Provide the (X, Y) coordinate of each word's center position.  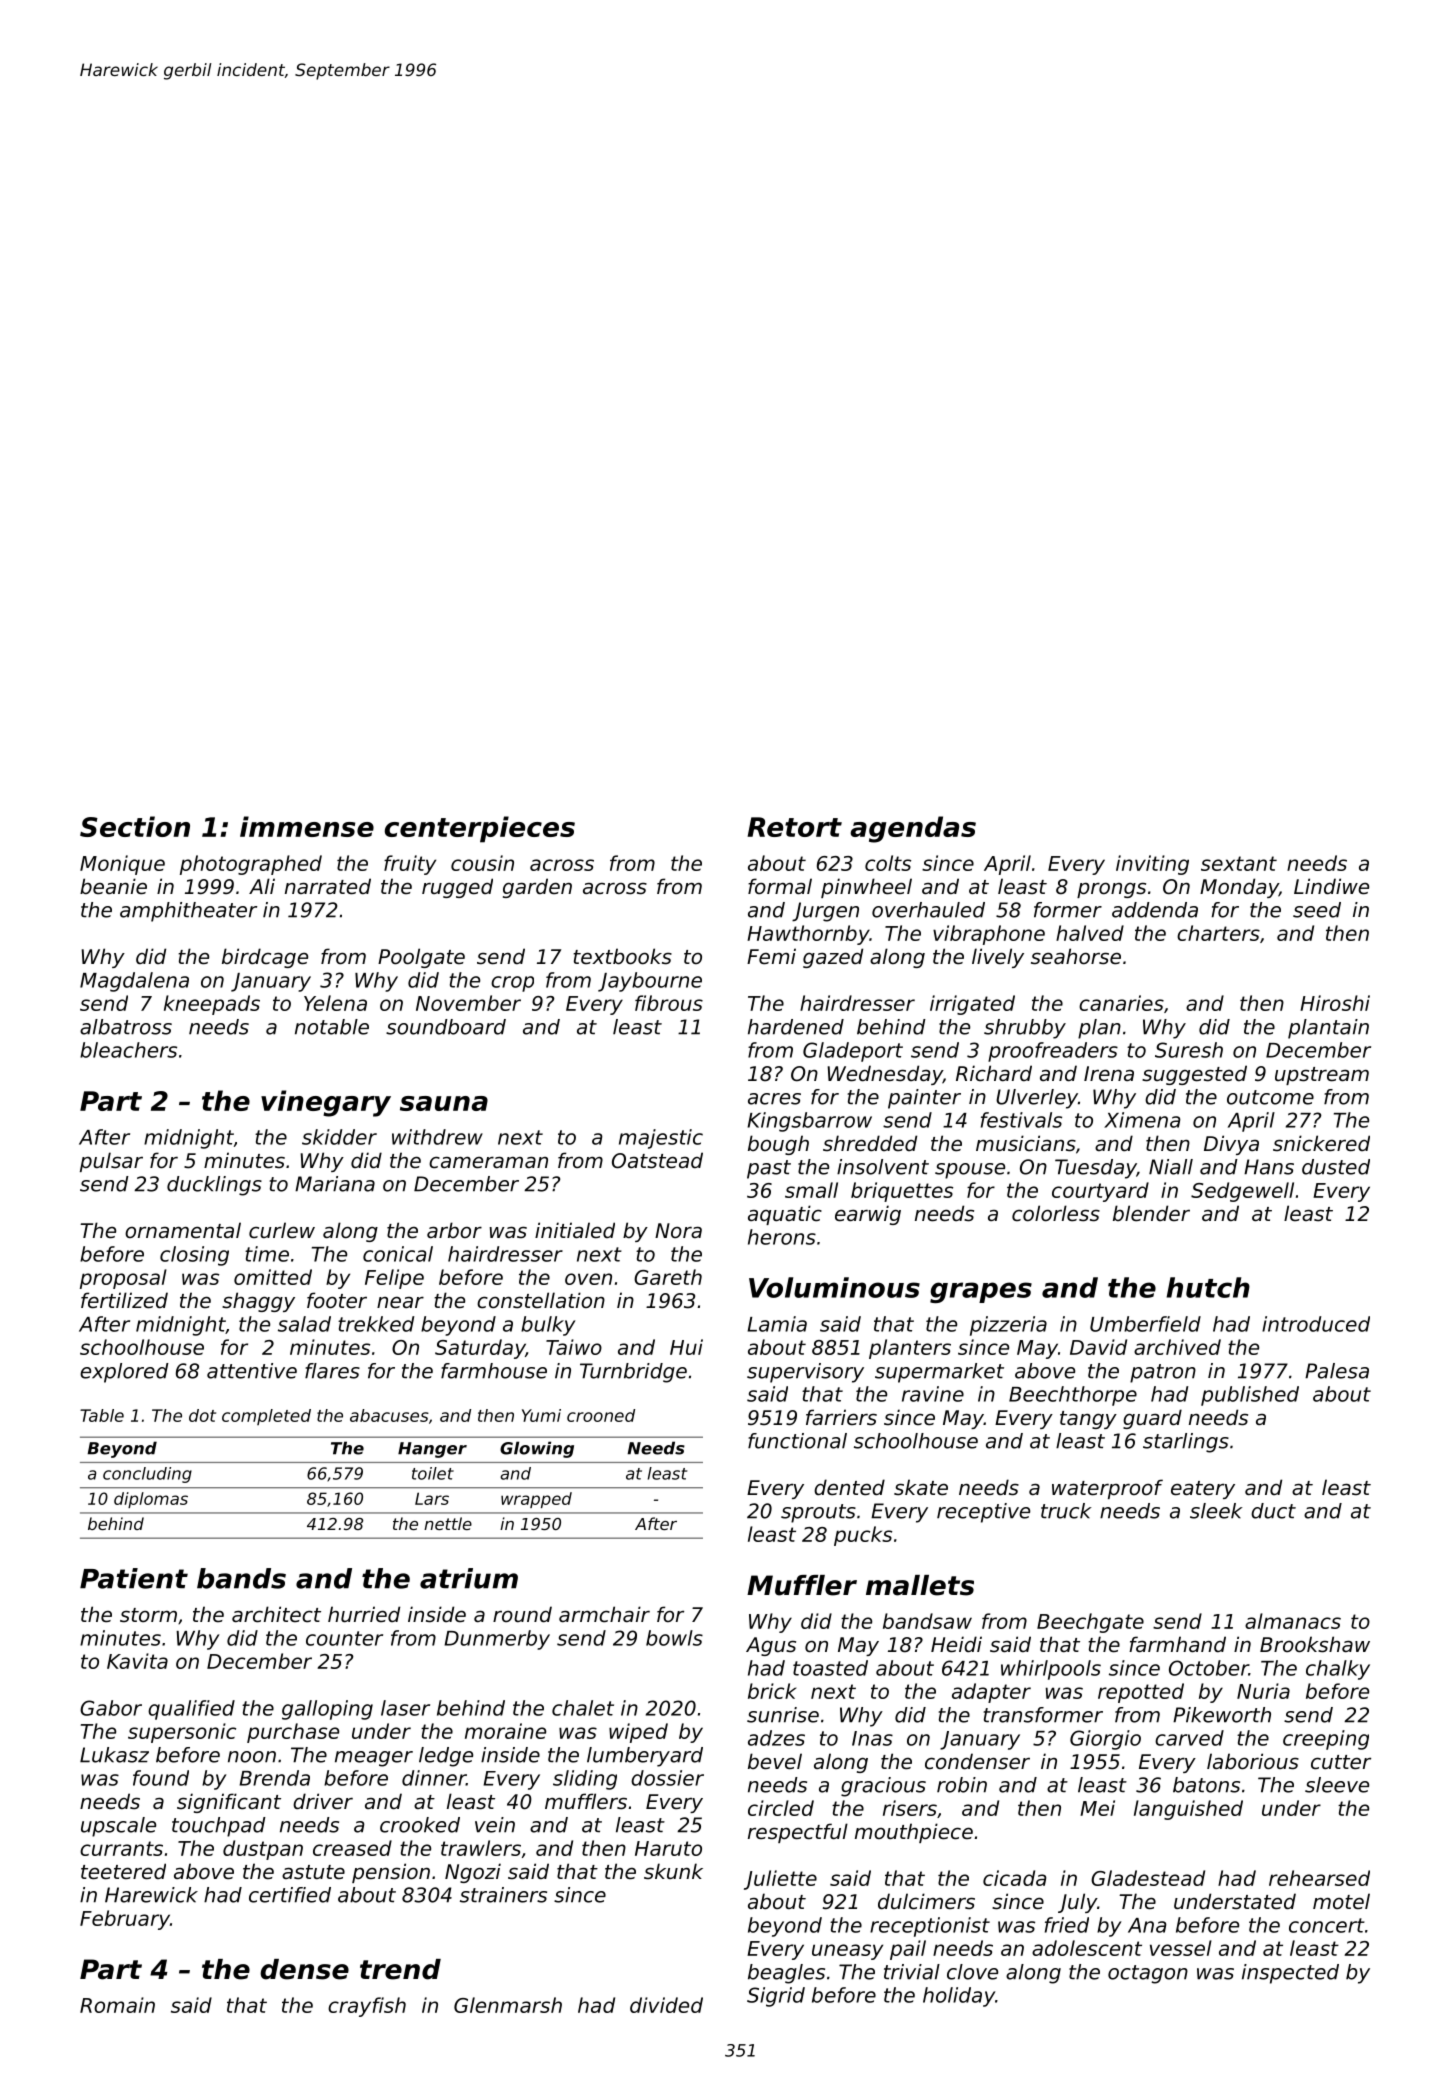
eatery (1203, 1490)
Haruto (668, 1848)
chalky (1338, 1670)
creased (352, 1848)
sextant (1239, 863)
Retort (794, 827)
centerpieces (480, 829)
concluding (147, 1475)
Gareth (668, 1277)
